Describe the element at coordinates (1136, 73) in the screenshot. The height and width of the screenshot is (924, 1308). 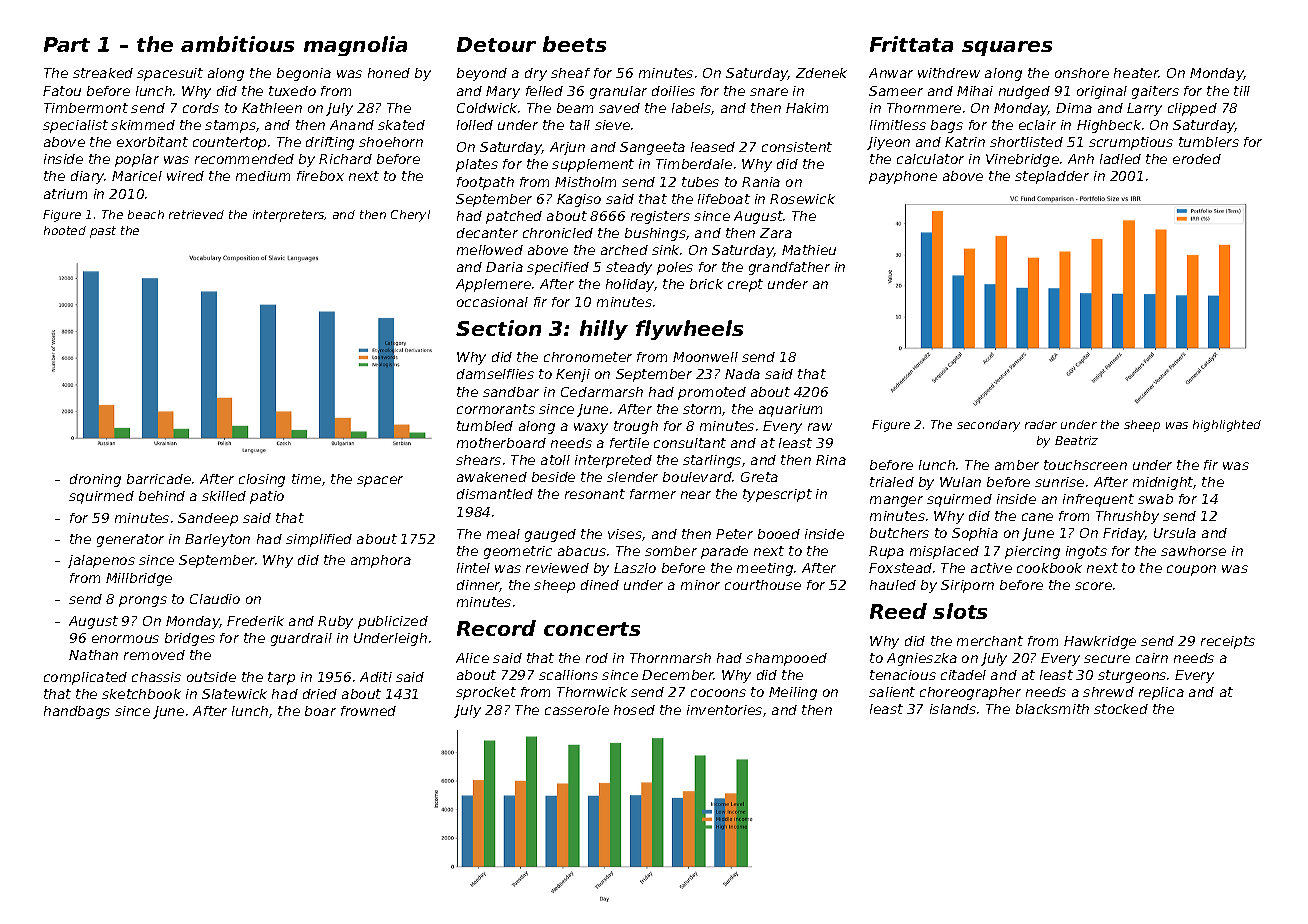
I see `heater` at that location.
